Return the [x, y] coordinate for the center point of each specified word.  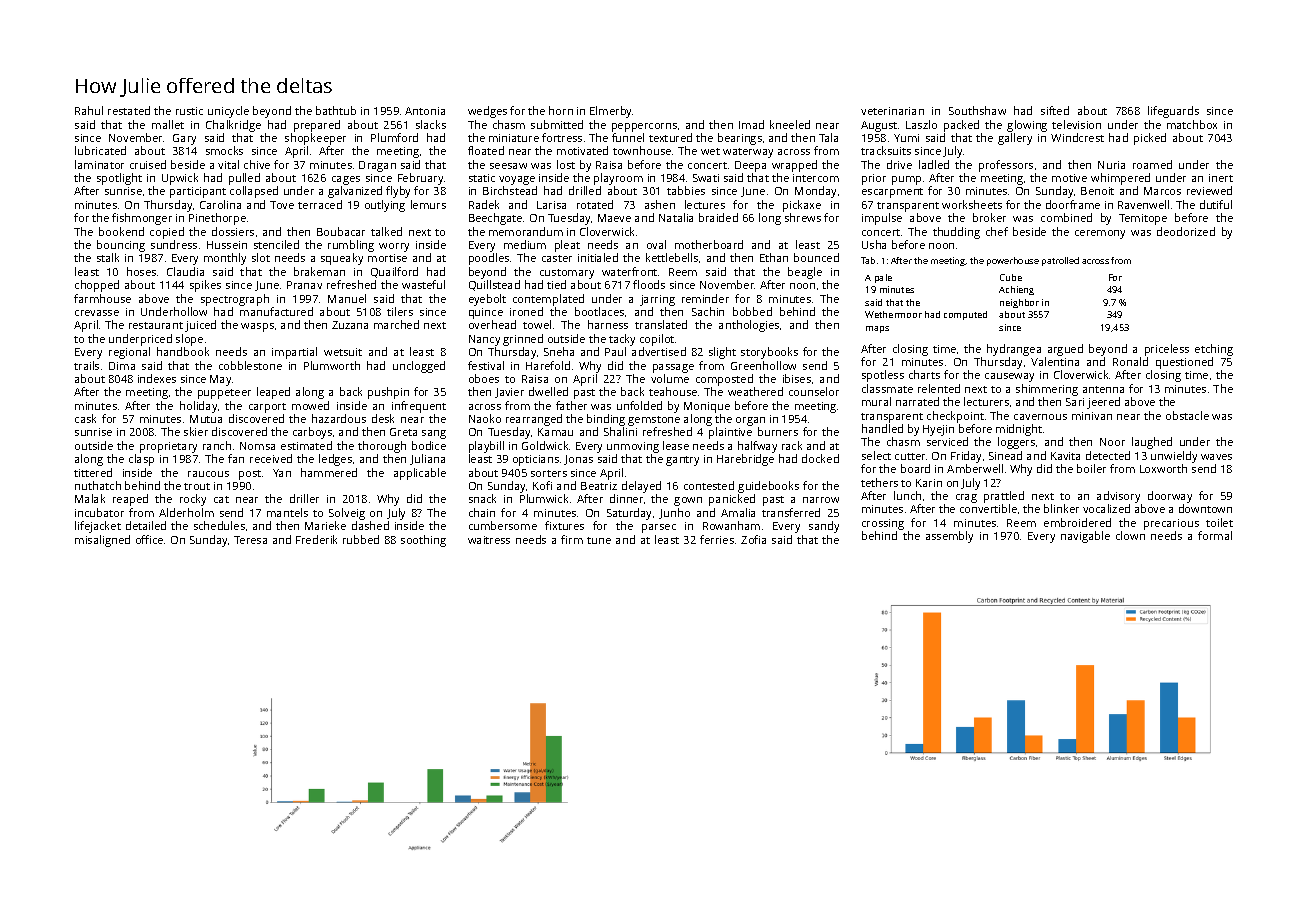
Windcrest [1077, 137]
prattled [1004, 497]
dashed [370, 525]
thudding [956, 233]
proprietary [168, 447]
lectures [705, 204]
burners [778, 431]
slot [261, 257]
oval [656, 244]
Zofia [753, 539]
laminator [99, 164]
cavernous [1040, 417]
